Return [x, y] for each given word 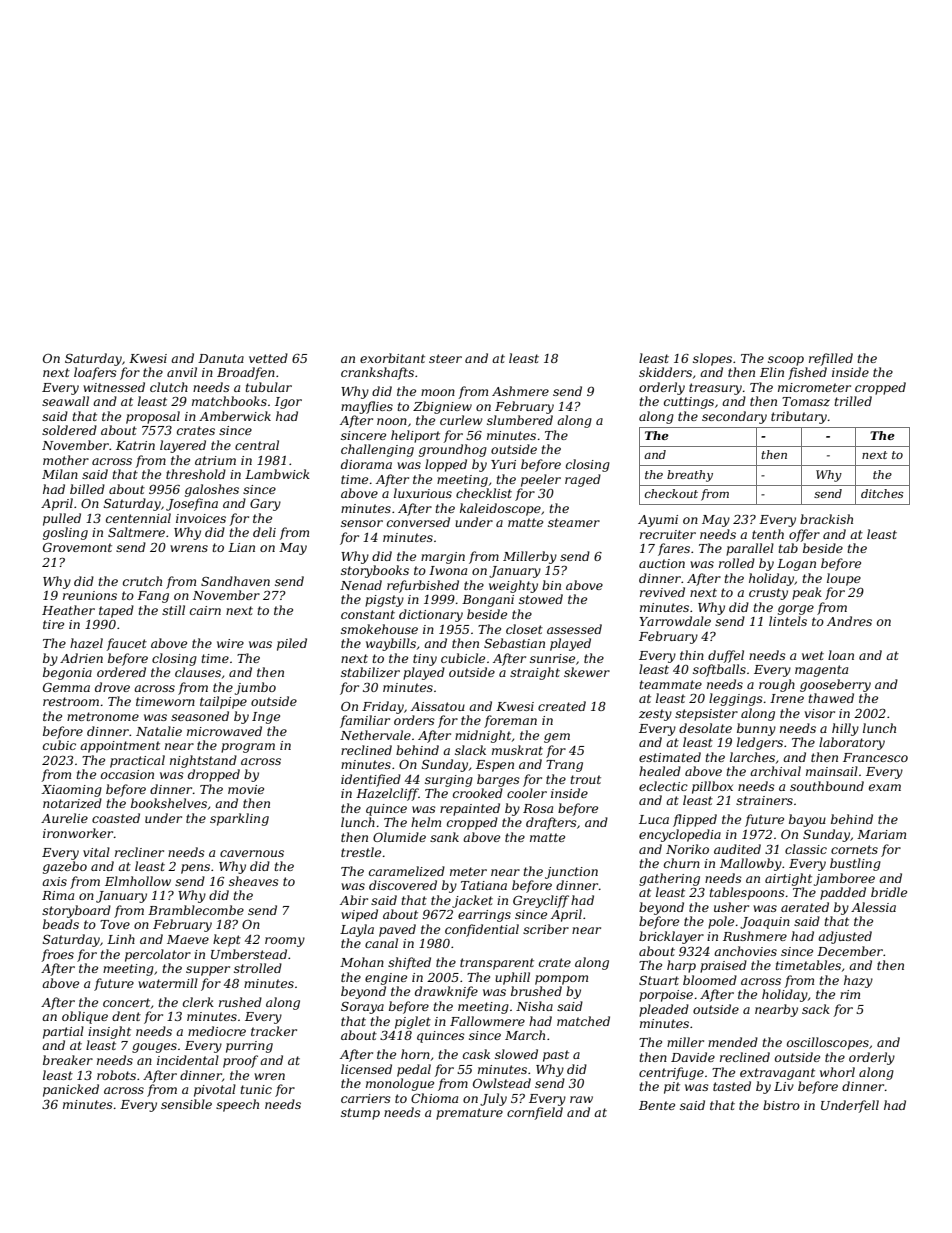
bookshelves [169, 803]
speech [237, 1105]
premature [469, 1114]
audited [737, 849]
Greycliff [541, 901]
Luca [654, 819]
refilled [831, 359]
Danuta [221, 358]
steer [445, 358]
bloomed [710, 980]
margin [443, 558]
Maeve [188, 939]
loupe [844, 579]
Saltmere [136, 532]
